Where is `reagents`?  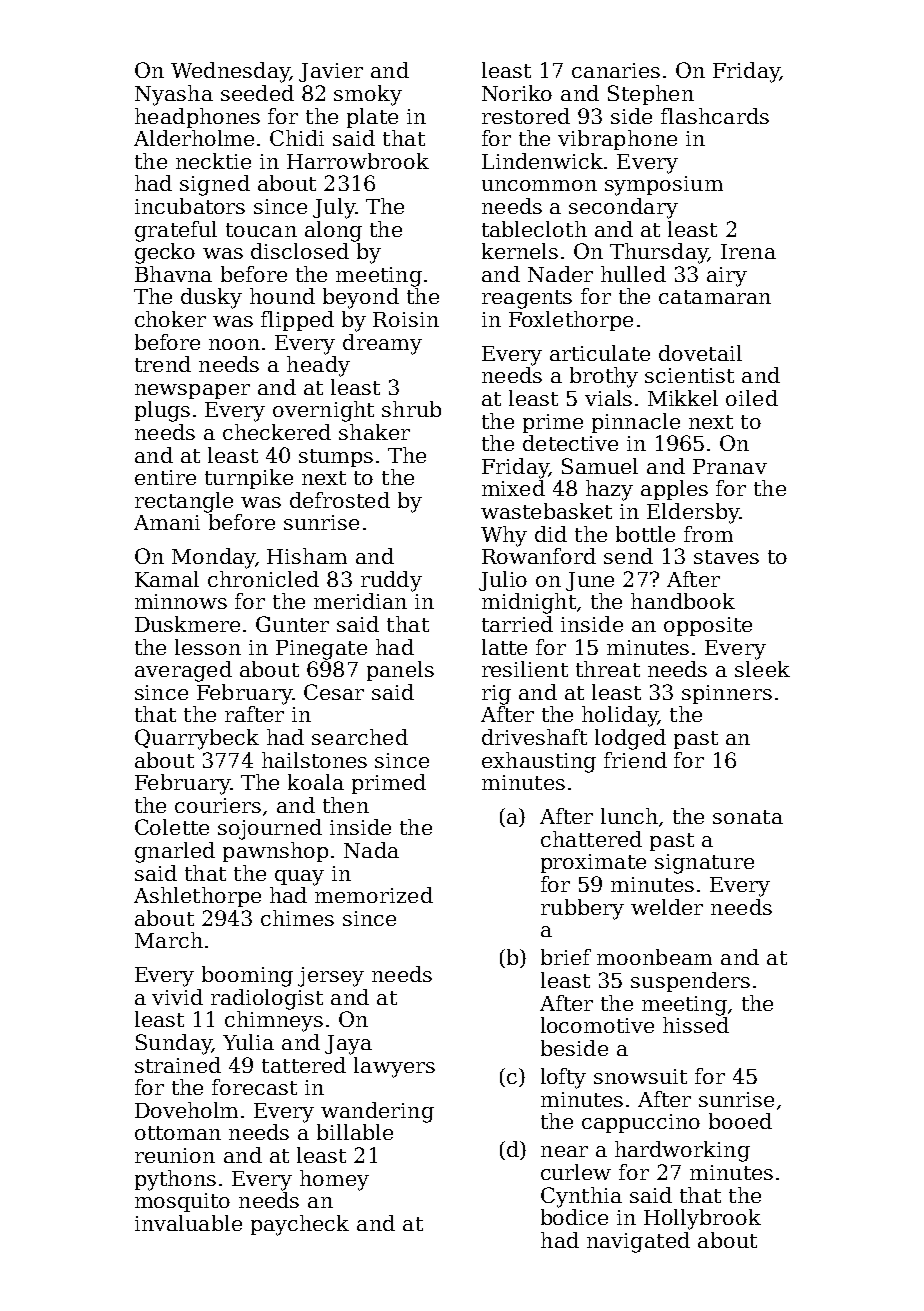
reagents is located at coordinates (527, 299).
